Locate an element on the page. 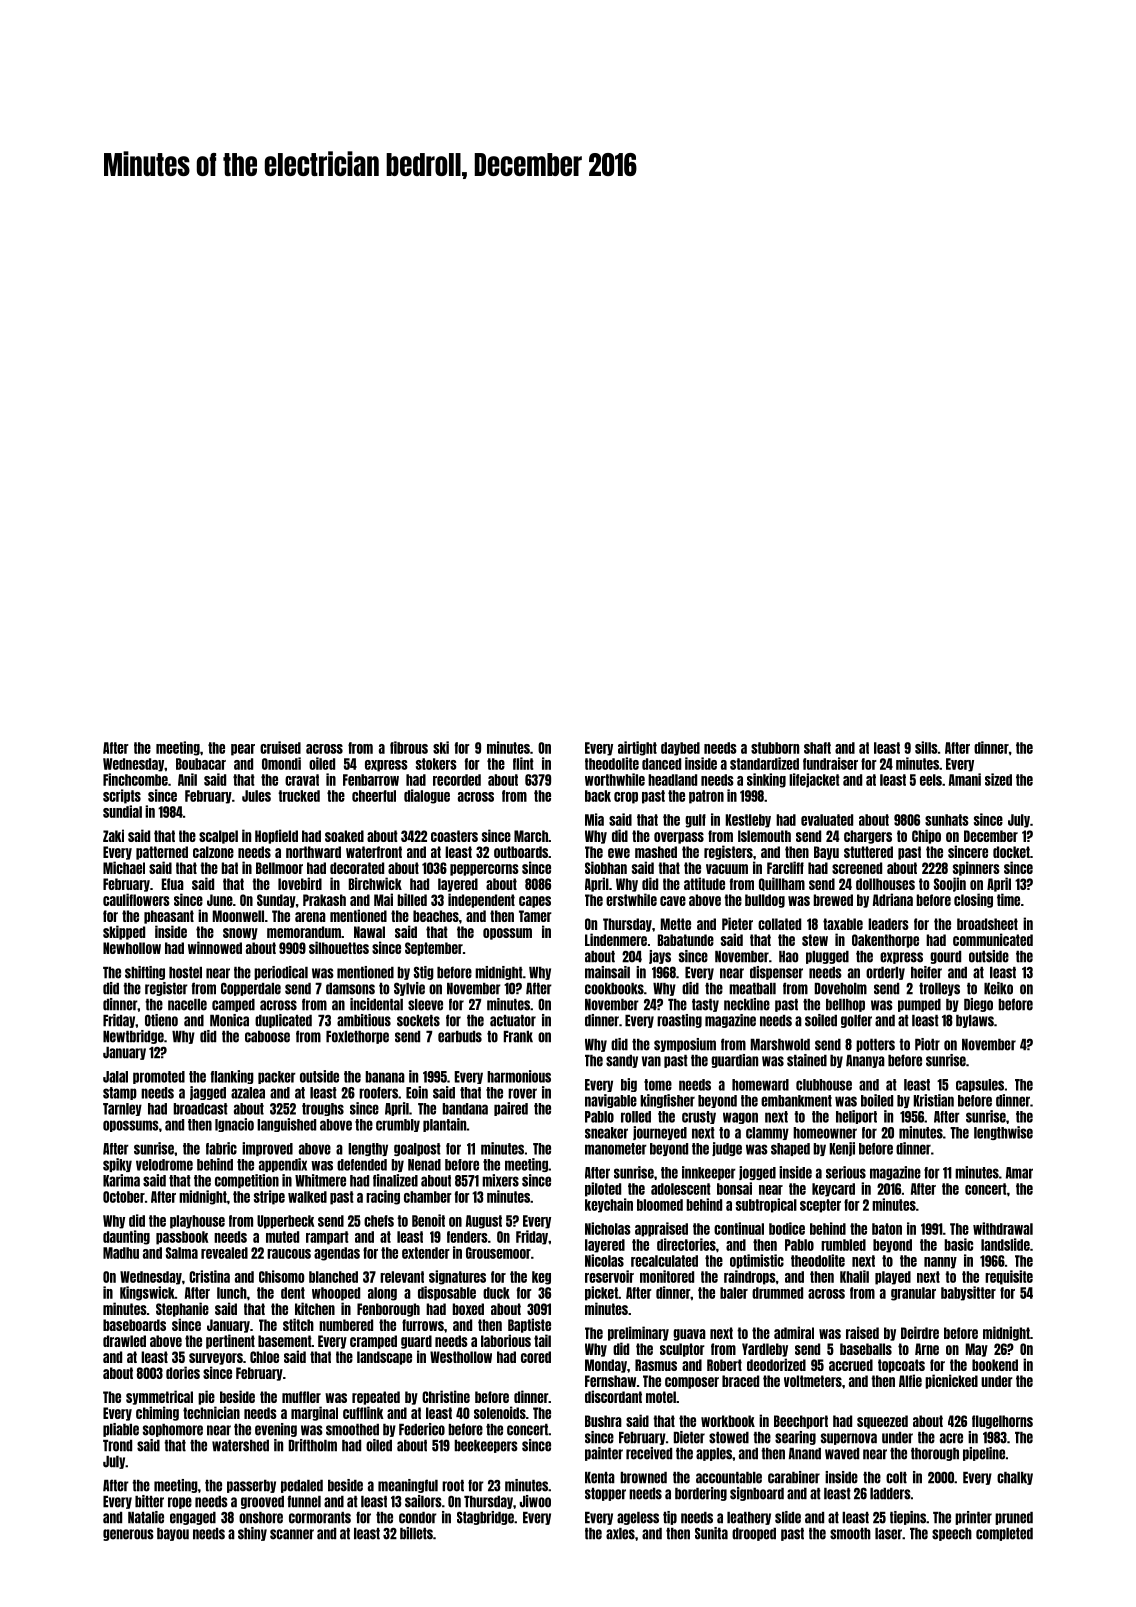 This page has width=1136, height=1607. scanner is located at coordinates (292, 1534).
